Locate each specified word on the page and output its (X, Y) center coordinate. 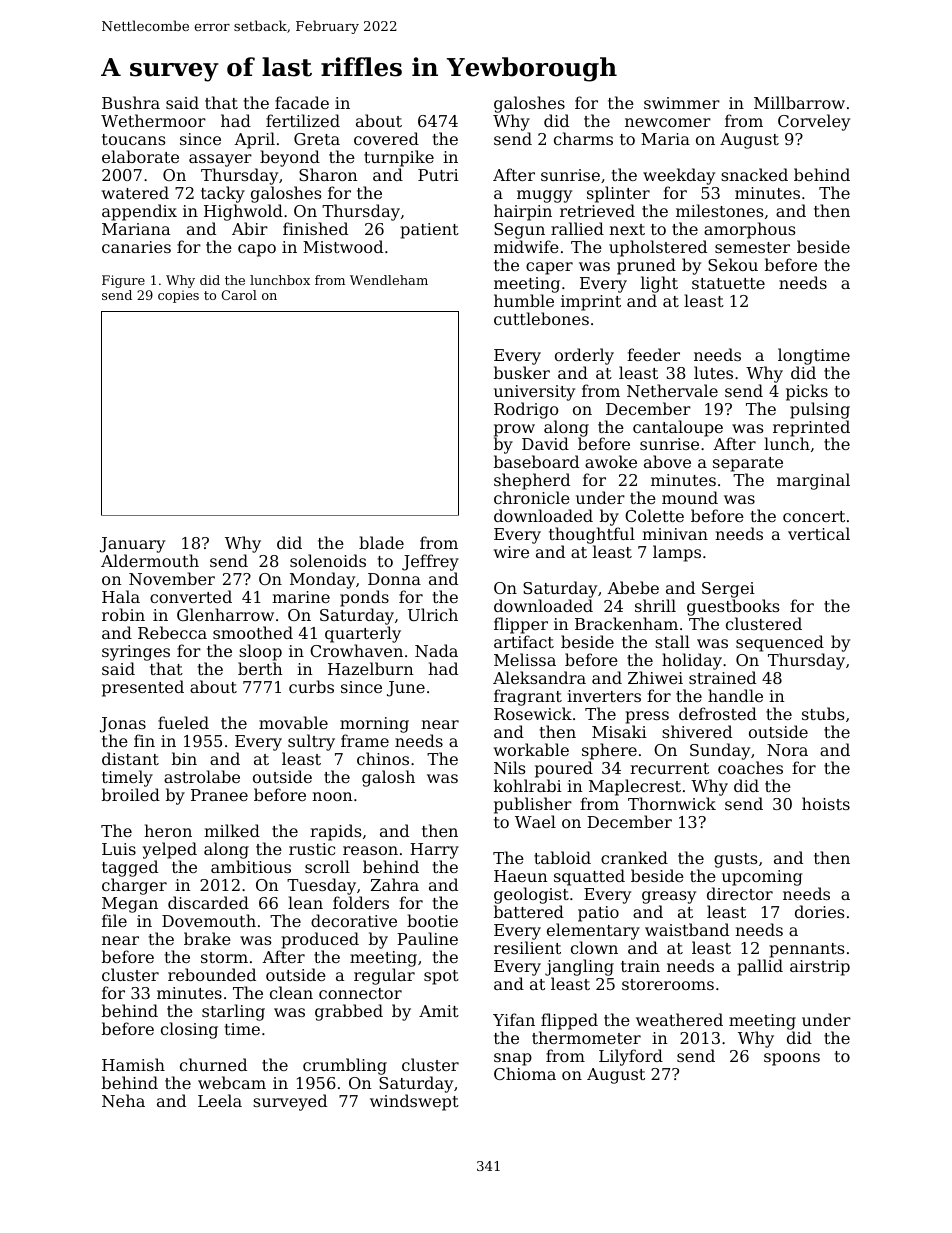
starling (233, 1012)
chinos (383, 758)
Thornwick (672, 803)
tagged (130, 868)
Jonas (123, 725)
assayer (220, 160)
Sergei (728, 590)
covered (386, 138)
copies (178, 296)
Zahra (395, 884)
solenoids (328, 560)
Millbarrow (799, 102)
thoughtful (592, 536)
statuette (728, 283)
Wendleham (389, 280)
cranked (634, 857)
